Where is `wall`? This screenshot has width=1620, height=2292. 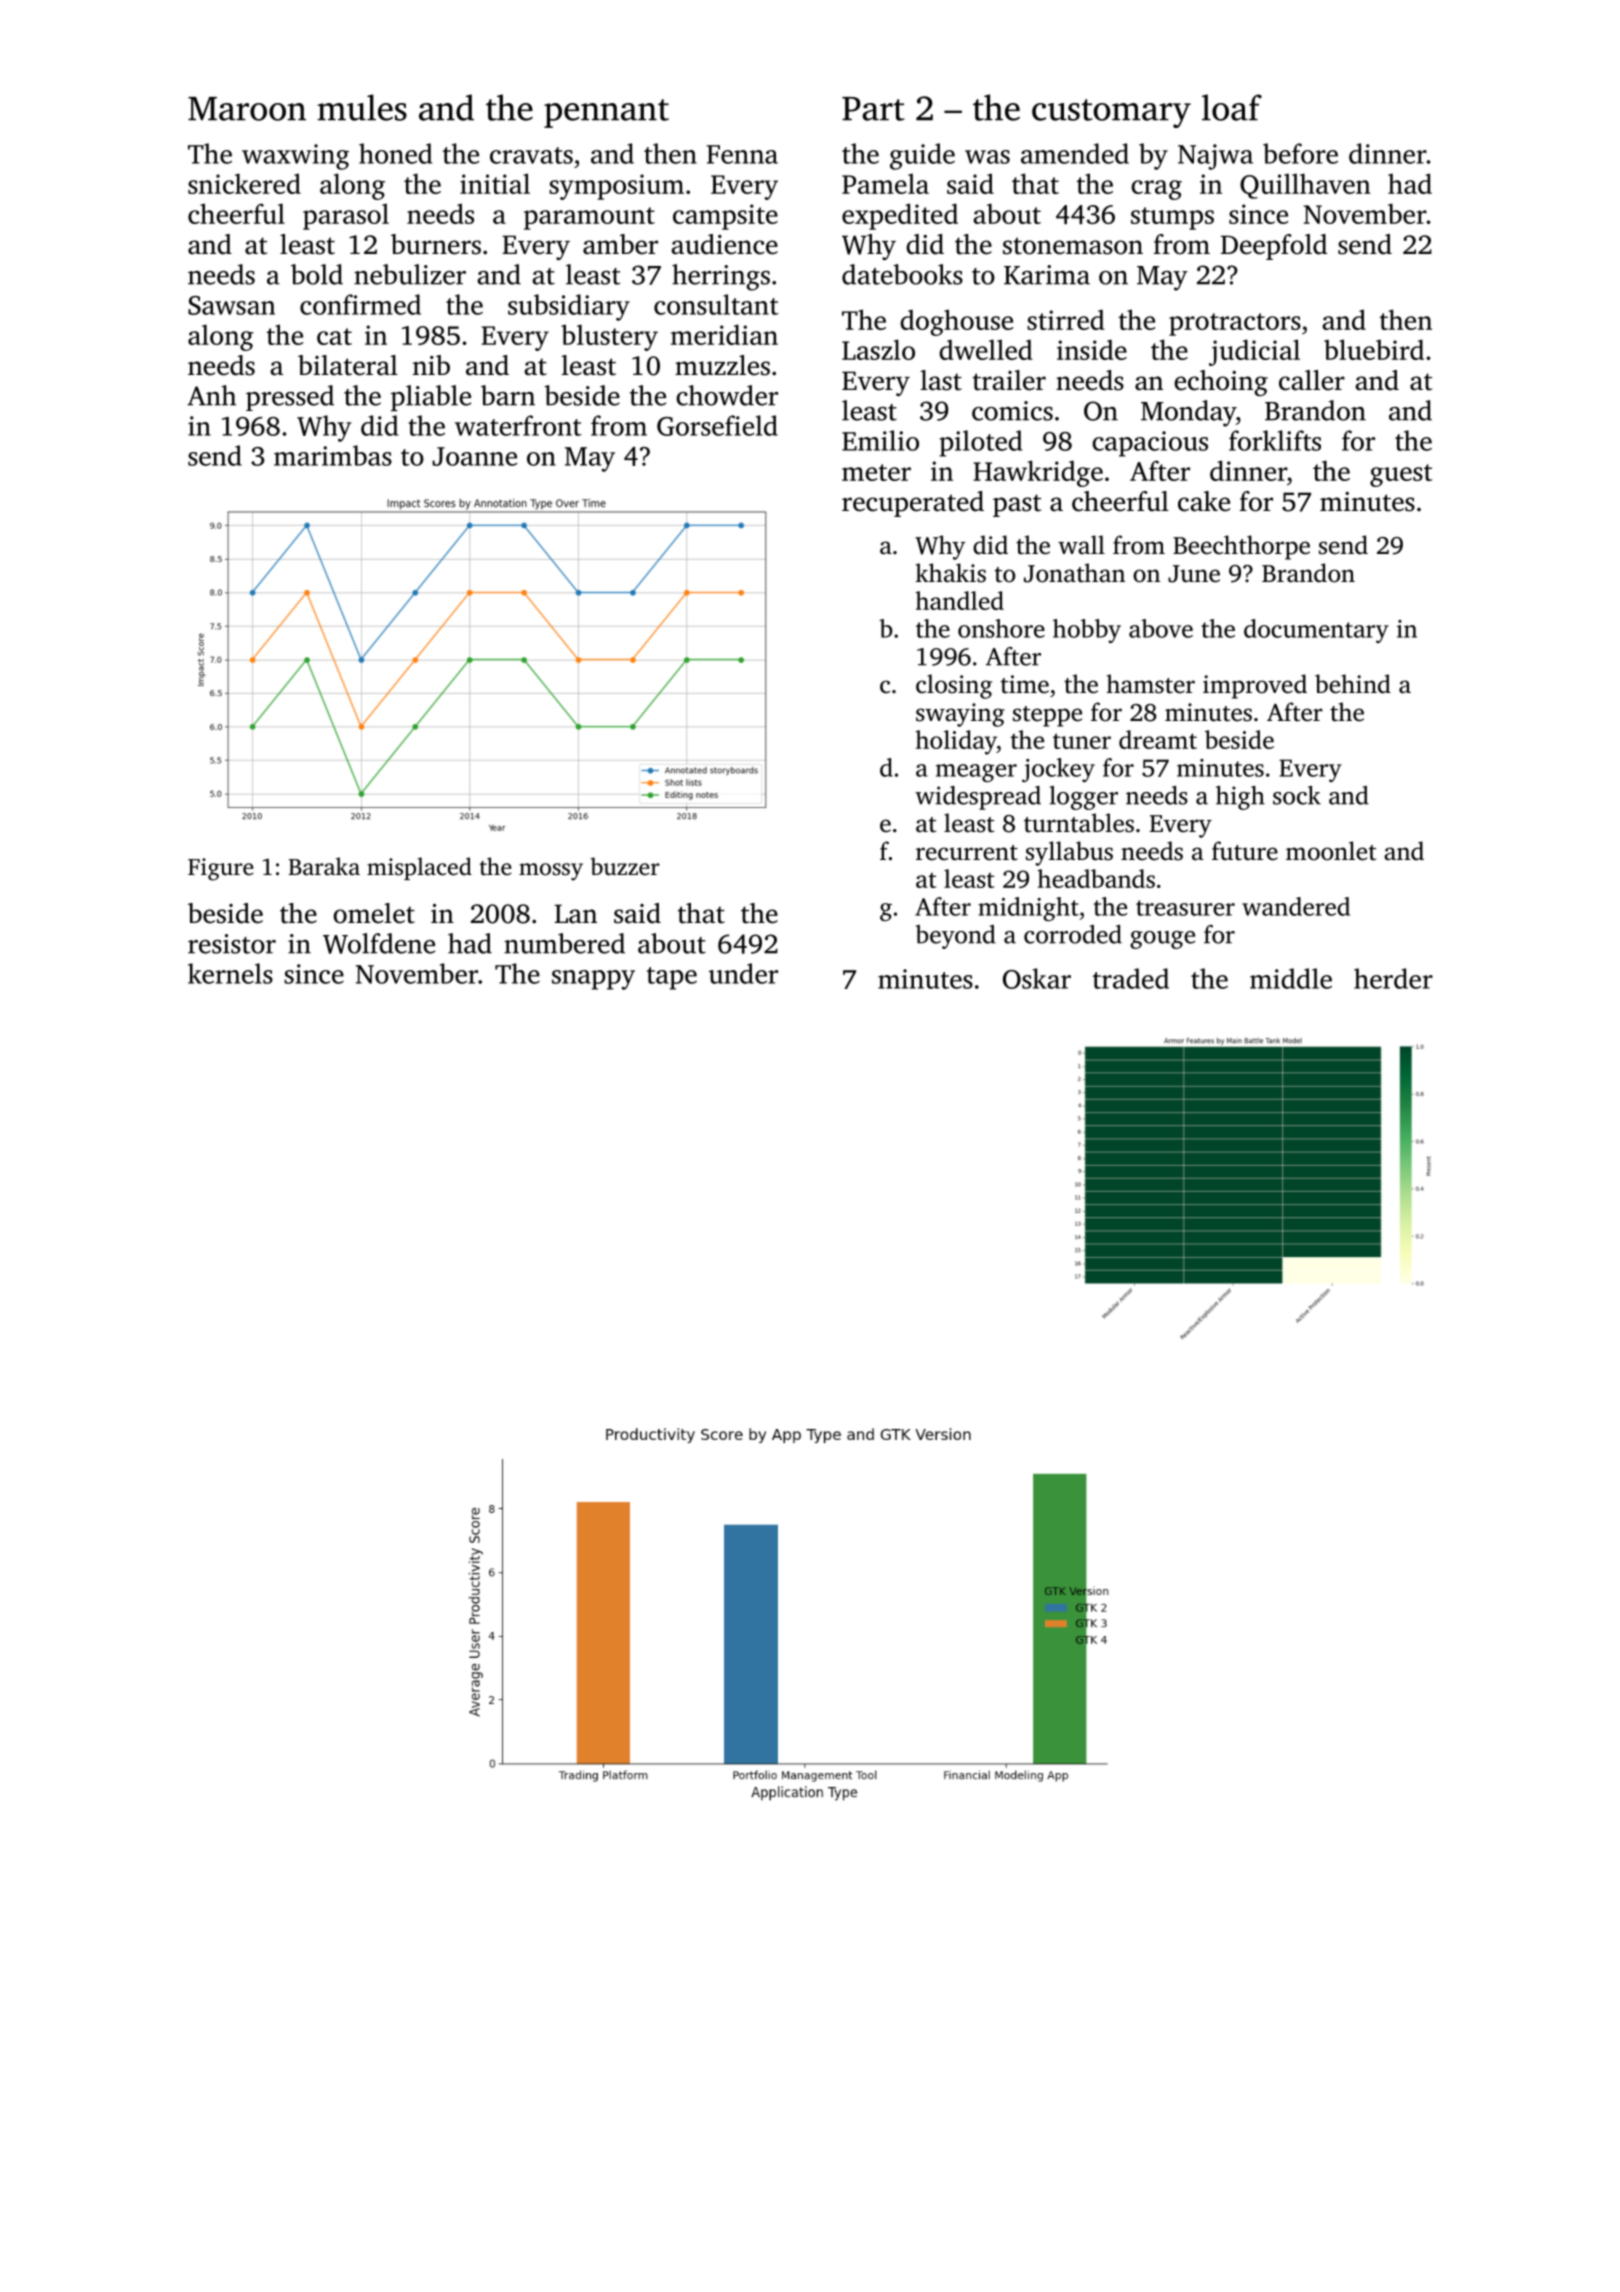 wall is located at coordinates (1081, 544).
